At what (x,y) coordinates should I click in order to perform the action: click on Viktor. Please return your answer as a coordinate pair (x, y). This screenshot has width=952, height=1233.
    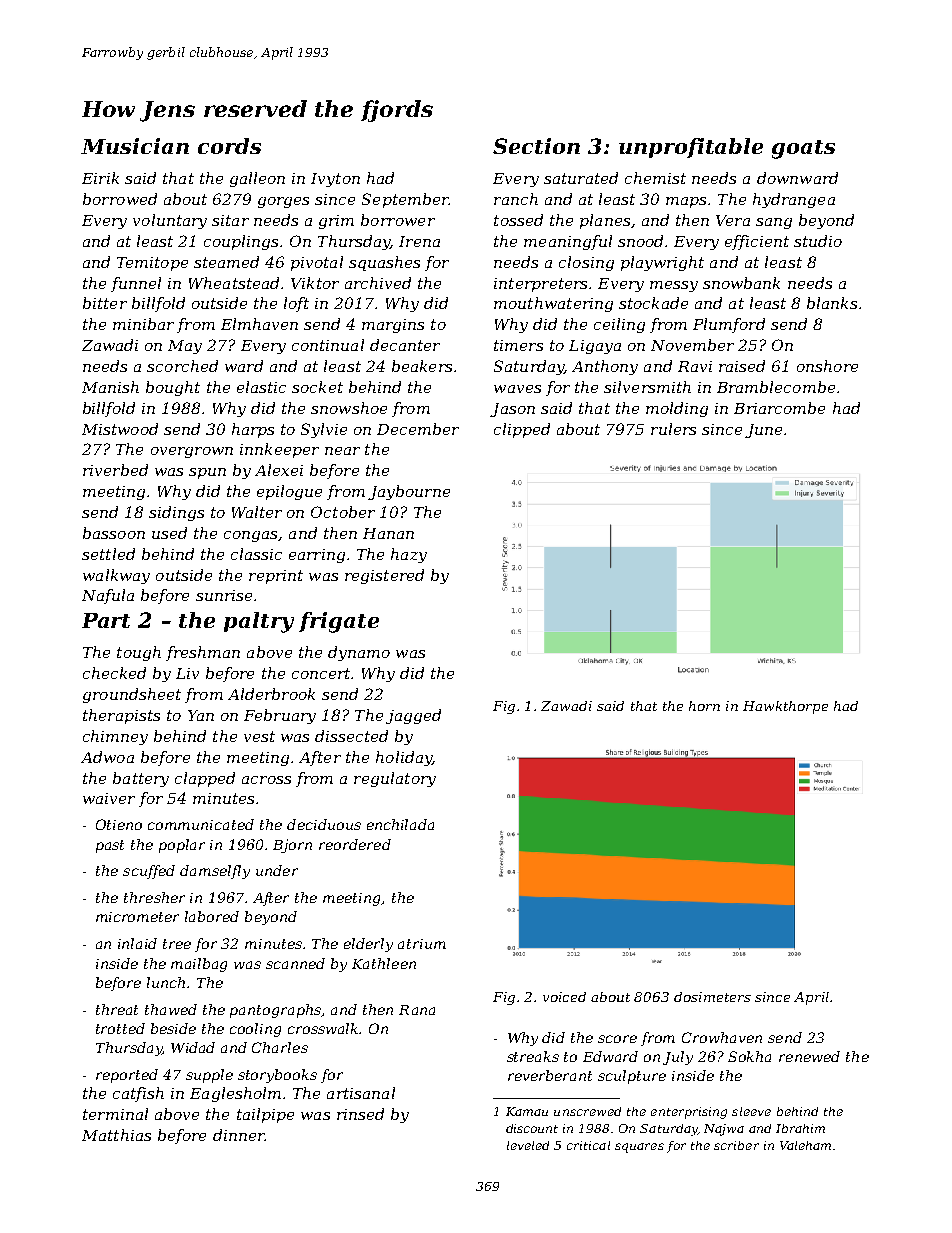
    Looking at the image, I should click on (315, 283).
